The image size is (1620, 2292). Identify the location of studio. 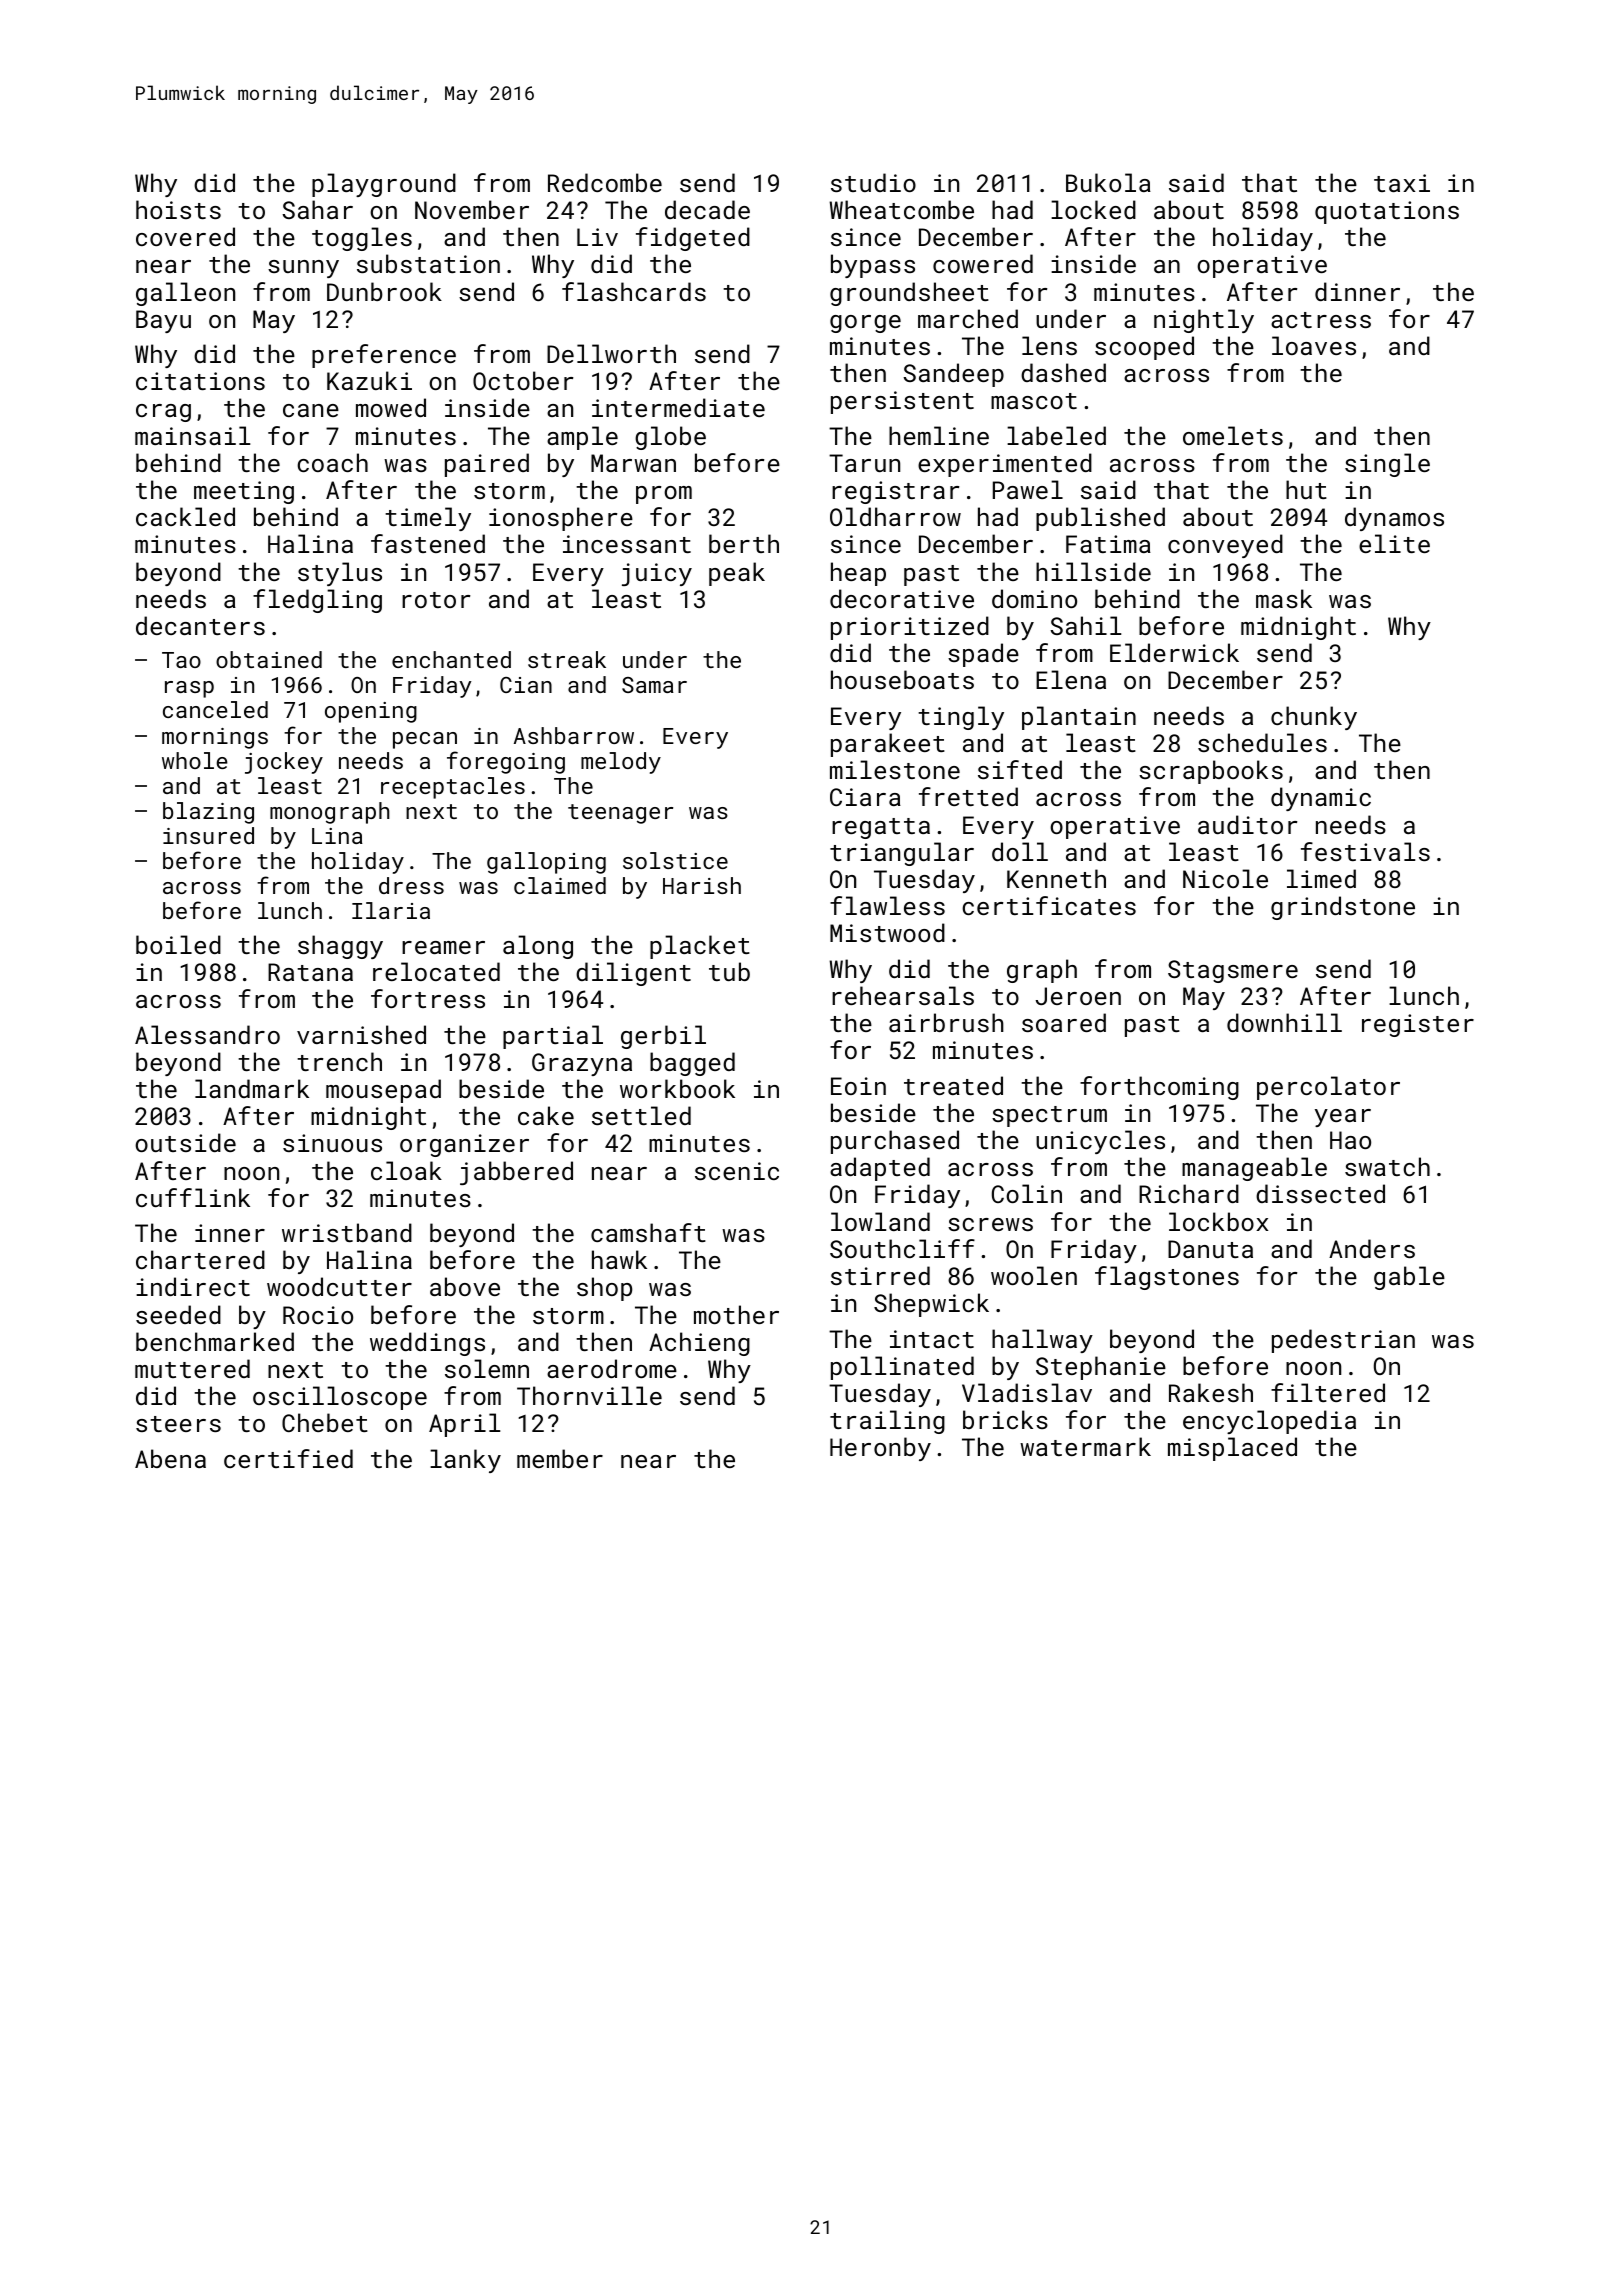
(873, 182).
